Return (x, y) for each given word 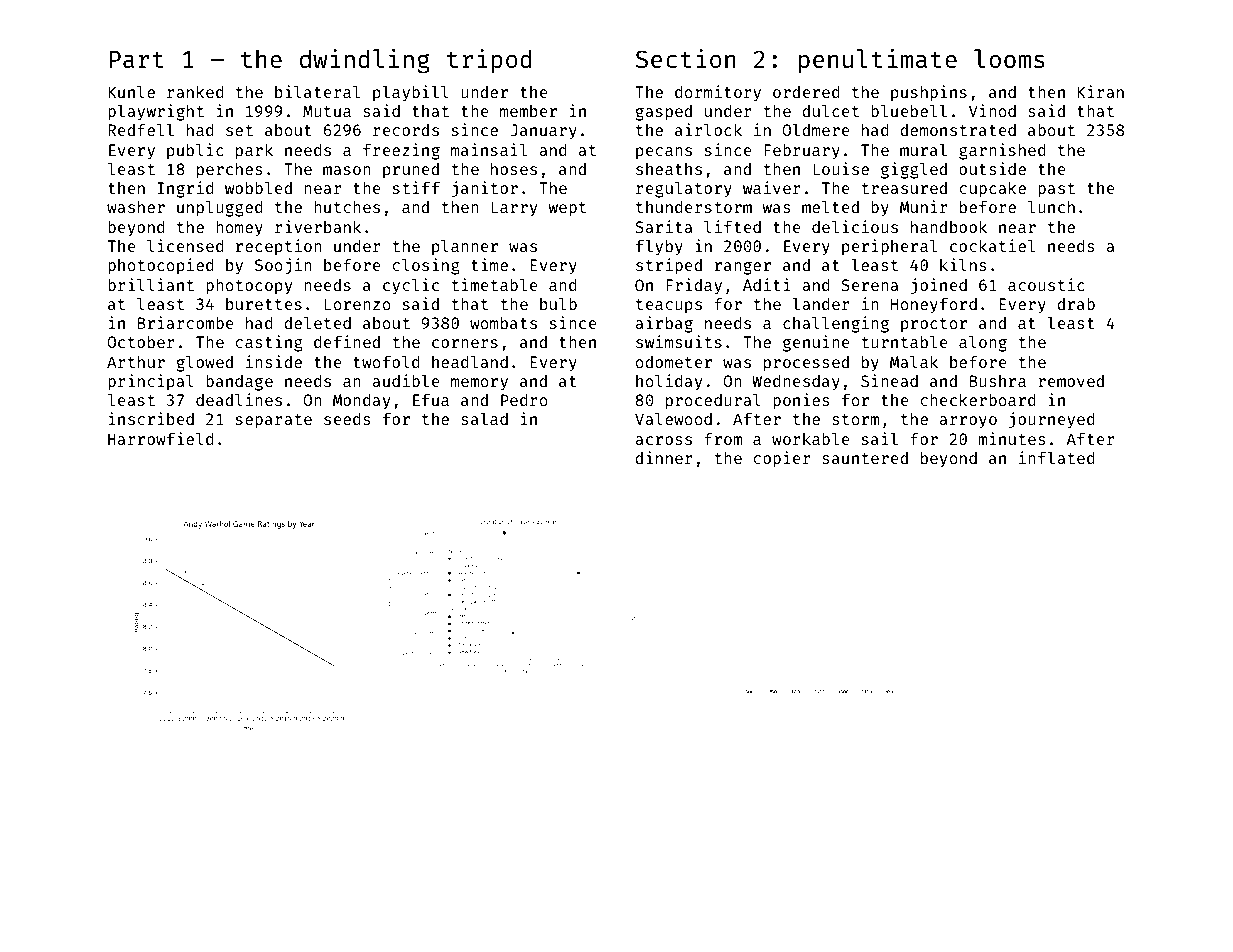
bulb (558, 303)
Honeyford (934, 305)
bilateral (317, 91)
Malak (914, 361)
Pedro (524, 400)
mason (347, 170)
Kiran (1100, 91)
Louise (841, 168)
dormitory (718, 93)
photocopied (161, 266)
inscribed (151, 418)
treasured (904, 188)
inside (274, 361)
